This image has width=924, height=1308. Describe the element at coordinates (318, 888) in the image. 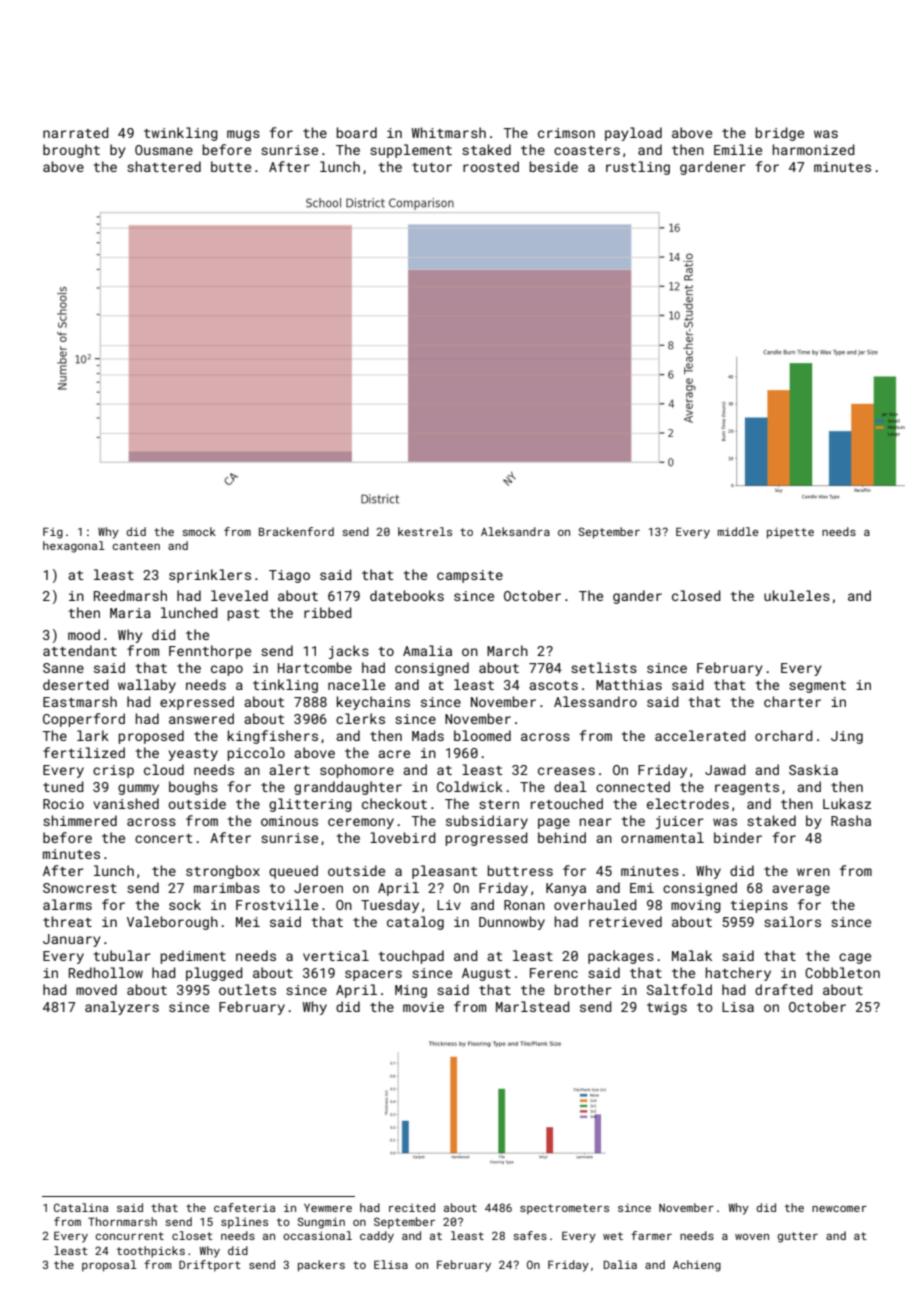

I see `Jeroen` at that location.
